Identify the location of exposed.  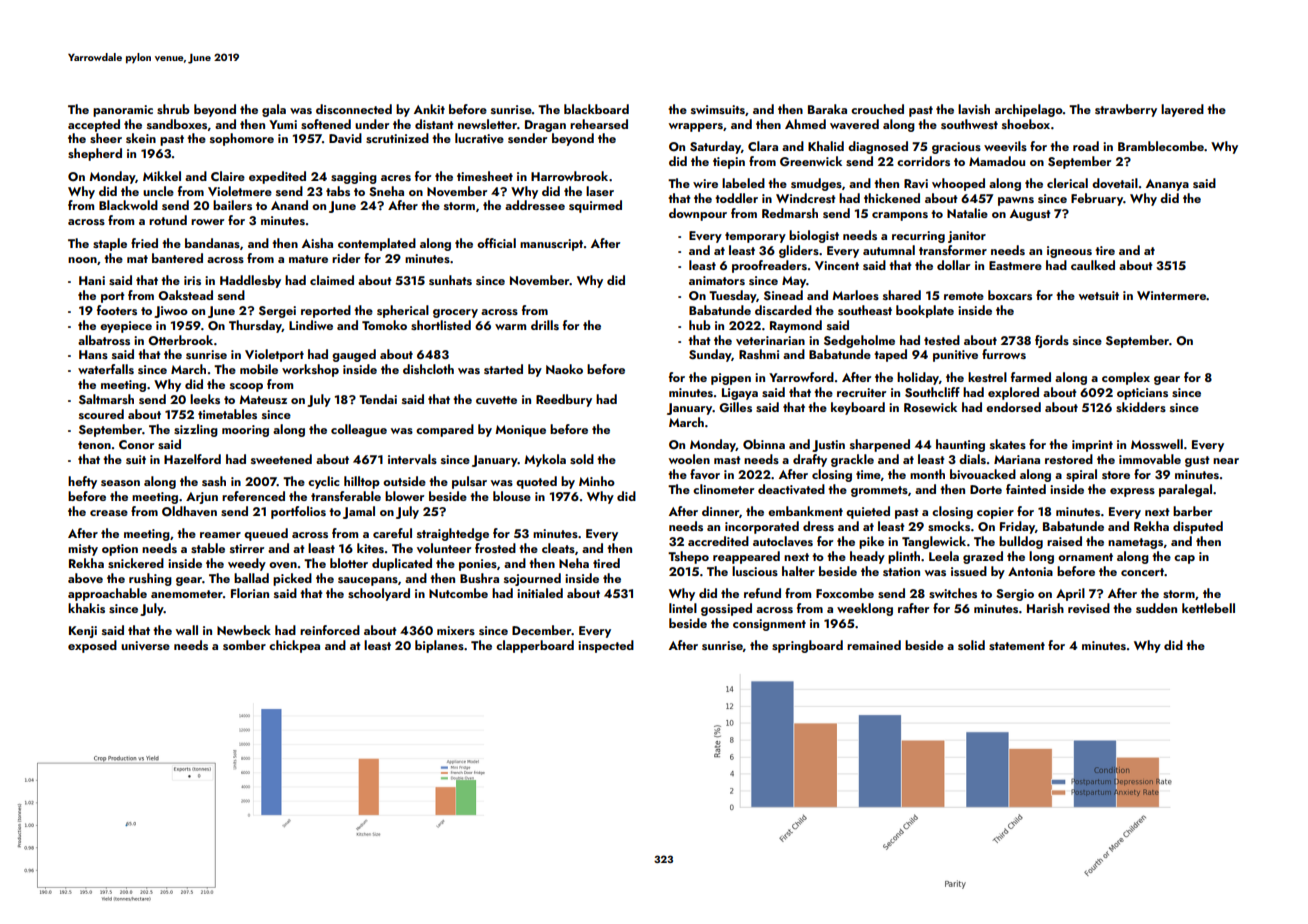
(92, 646).
